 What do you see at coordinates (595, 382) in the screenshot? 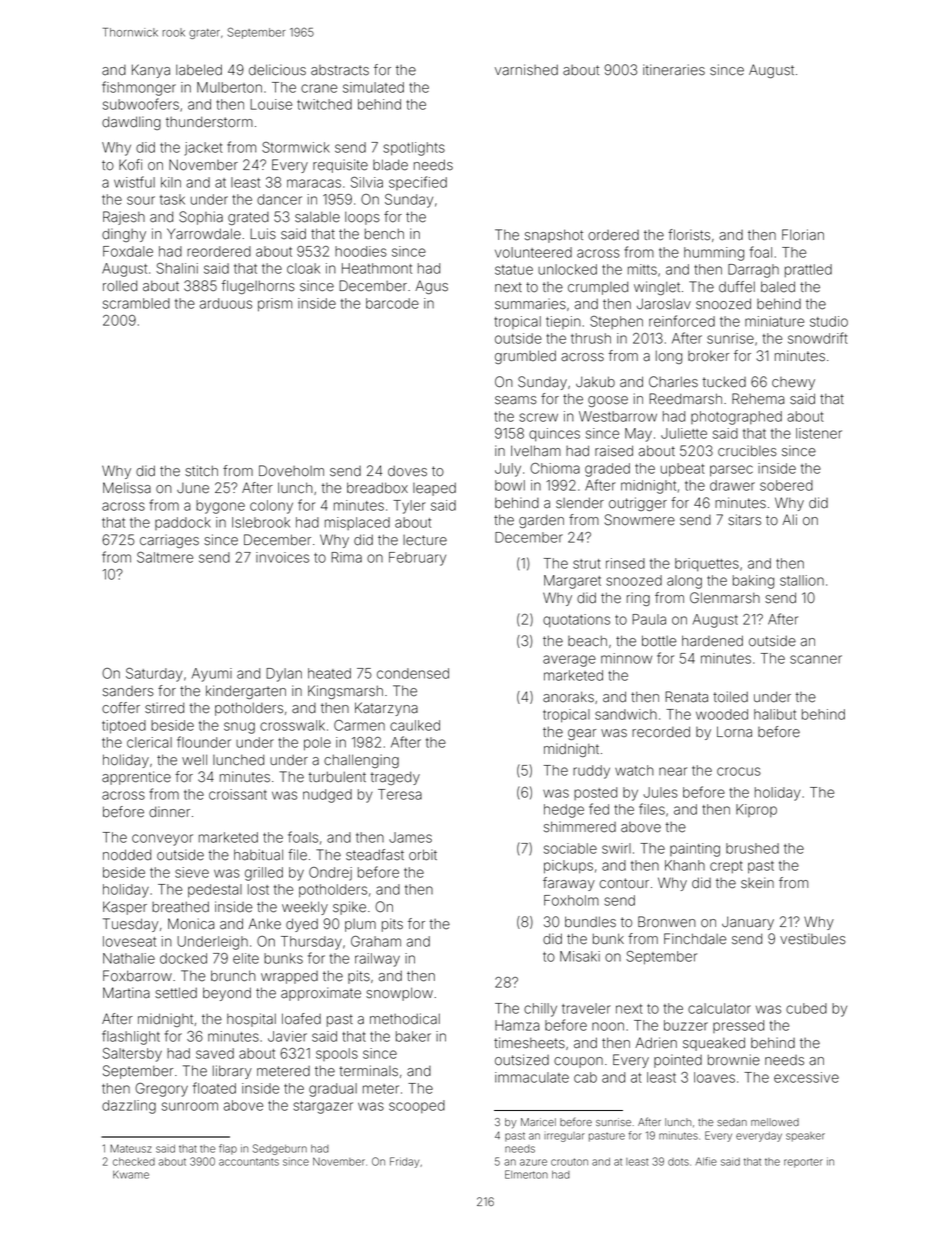
I see `Jakub` at bounding box center [595, 382].
